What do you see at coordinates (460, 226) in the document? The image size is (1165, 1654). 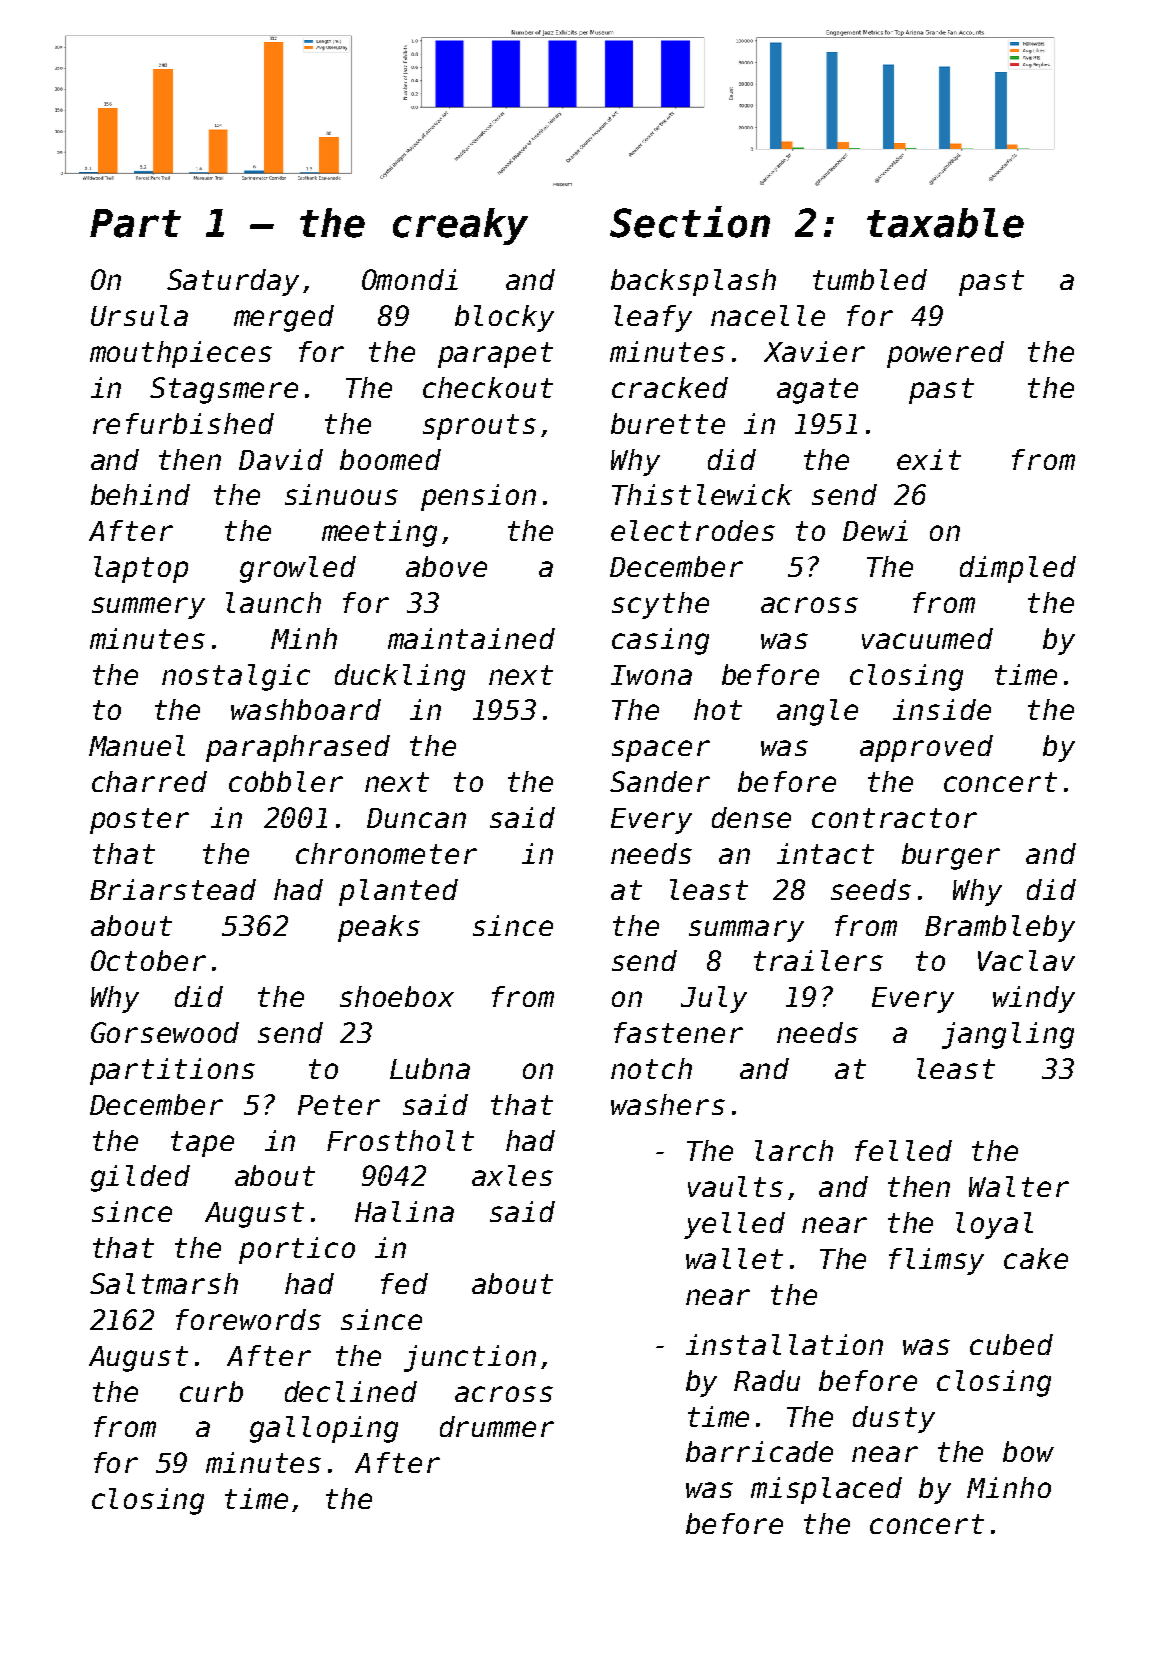 I see `creaky` at bounding box center [460, 226].
